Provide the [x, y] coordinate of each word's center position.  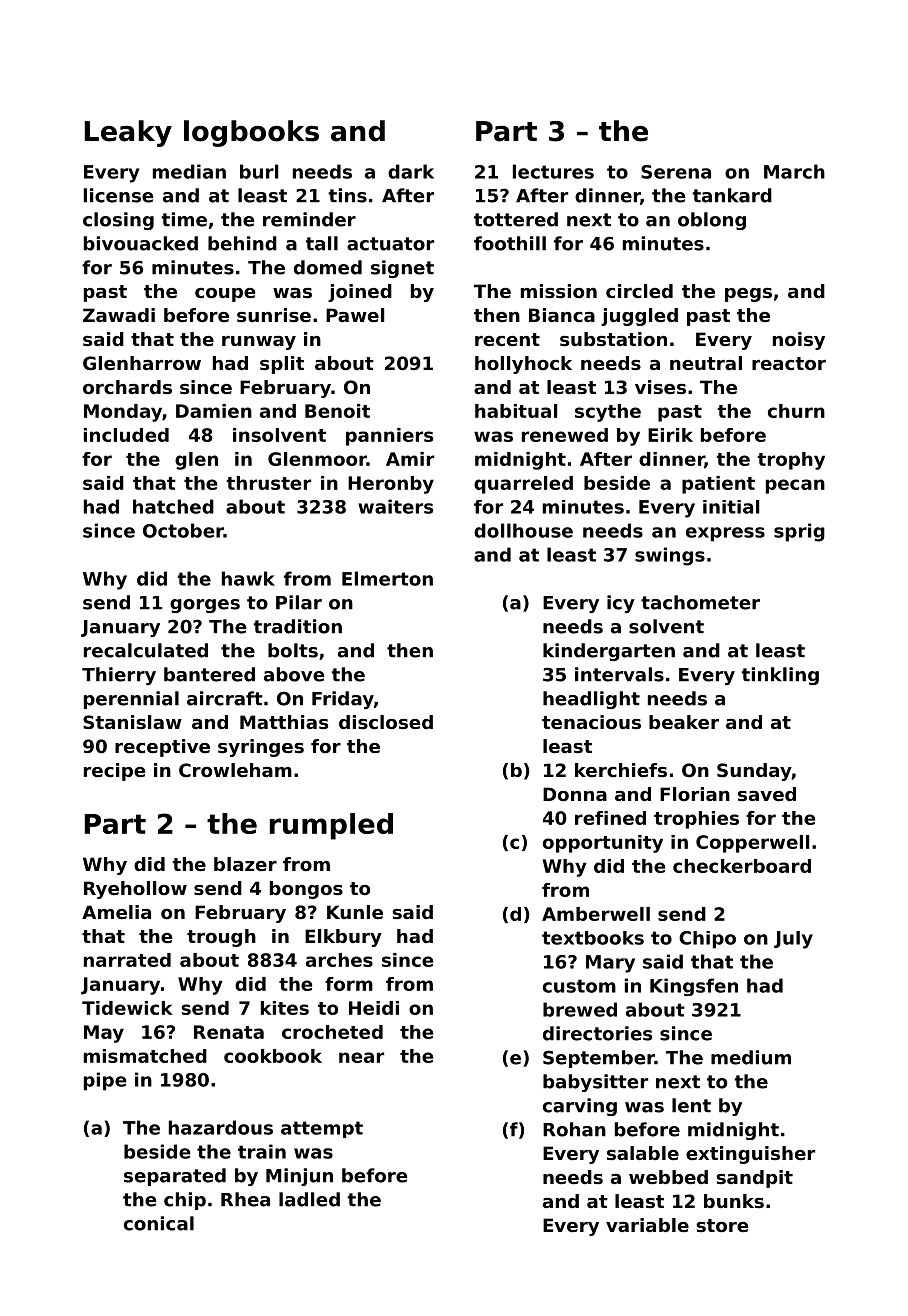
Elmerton [387, 578]
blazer [245, 864]
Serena [676, 172]
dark [411, 171]
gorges [205, 606]
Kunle [355, 912]
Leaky [128, 133]
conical [159, 1223]
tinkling [780, 676]
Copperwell [752, 844]
